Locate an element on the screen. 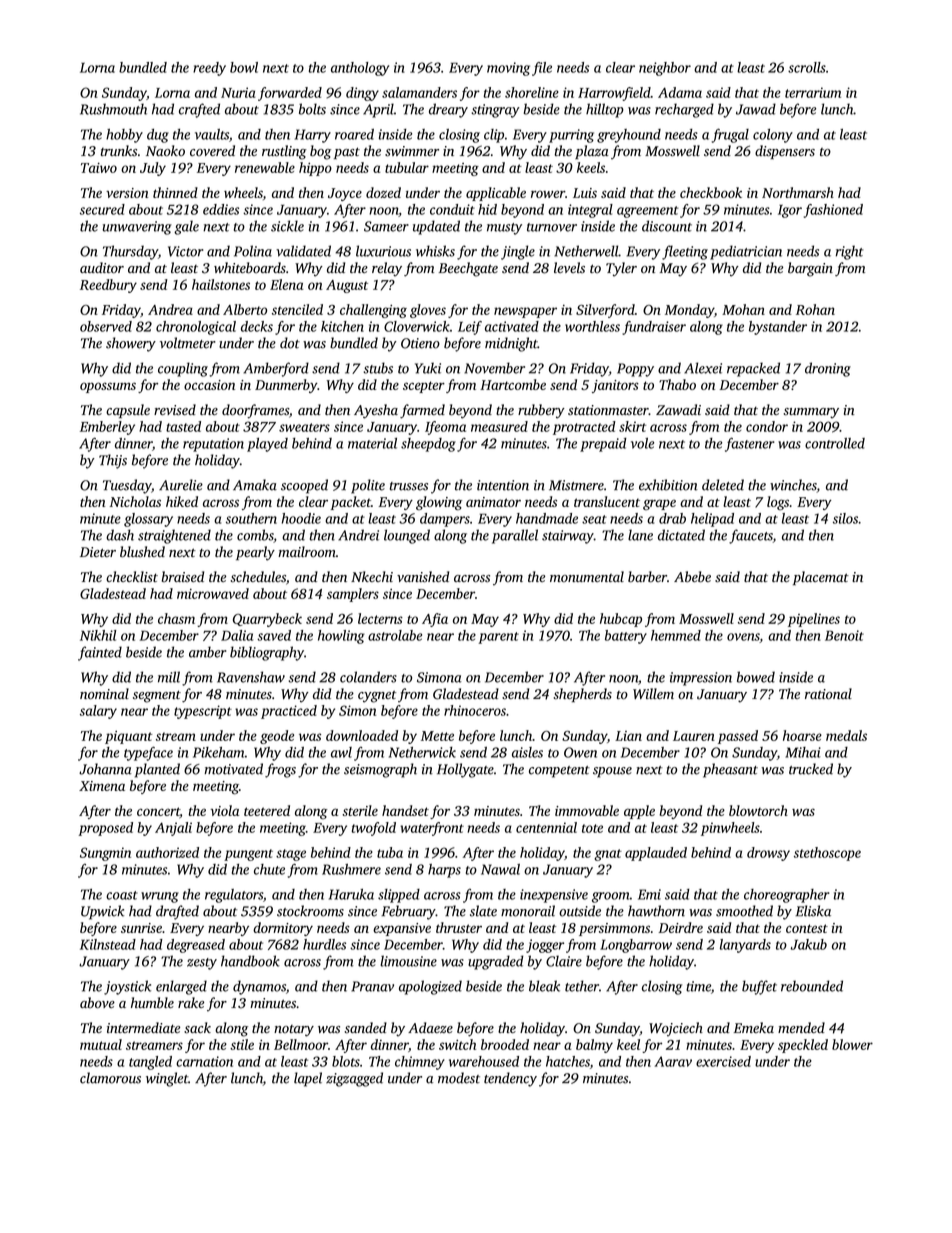  Netherwell is located at coordinates (586, 251).
